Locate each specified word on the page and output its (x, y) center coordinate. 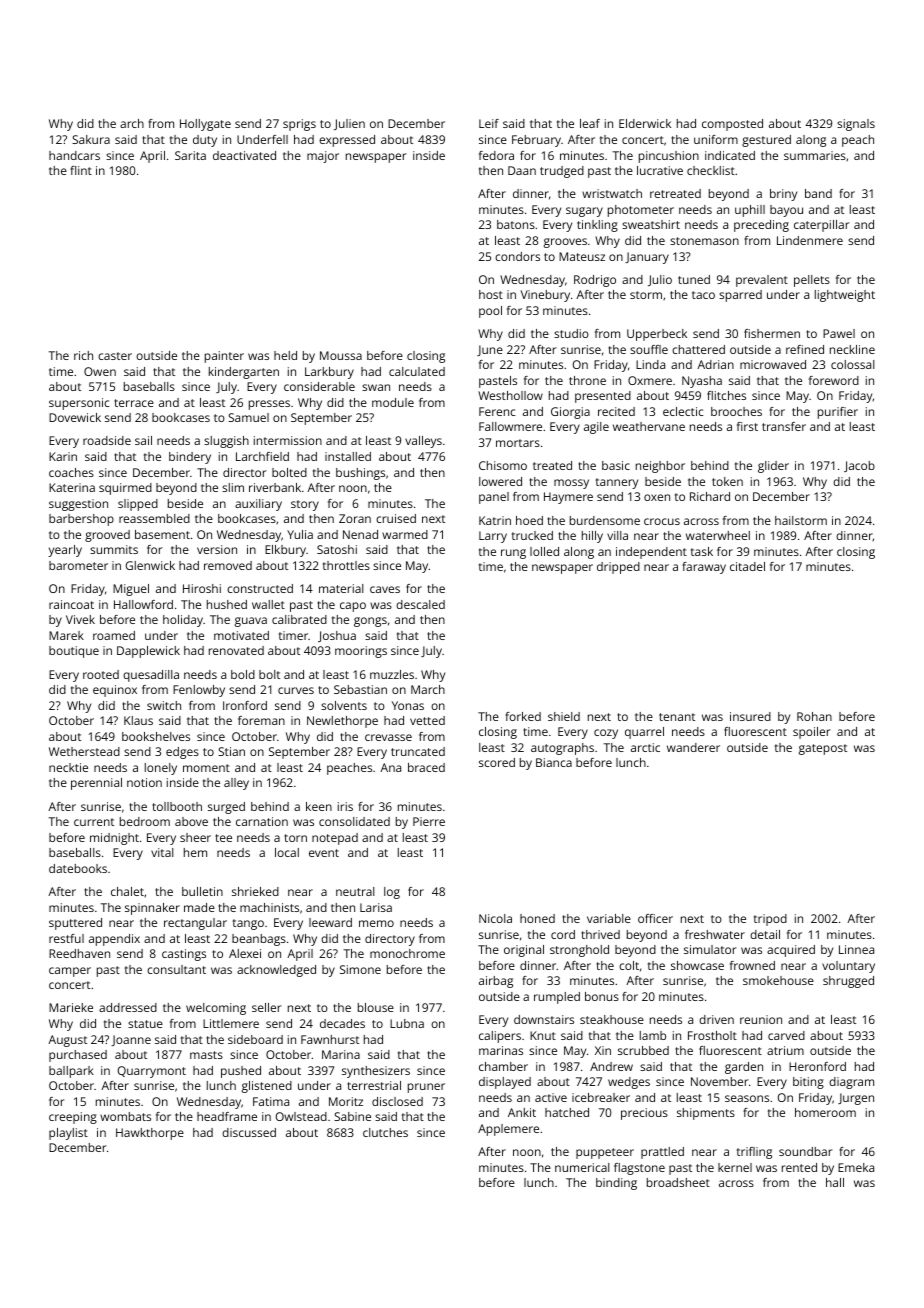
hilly (592, 537)
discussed (249, 1132)
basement (162, 534)
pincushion (669, 157)
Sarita (190, 155)
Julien (349, 124)
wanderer (693, 747)
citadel (747, 566)
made (199, 907)
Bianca (554, 762)
